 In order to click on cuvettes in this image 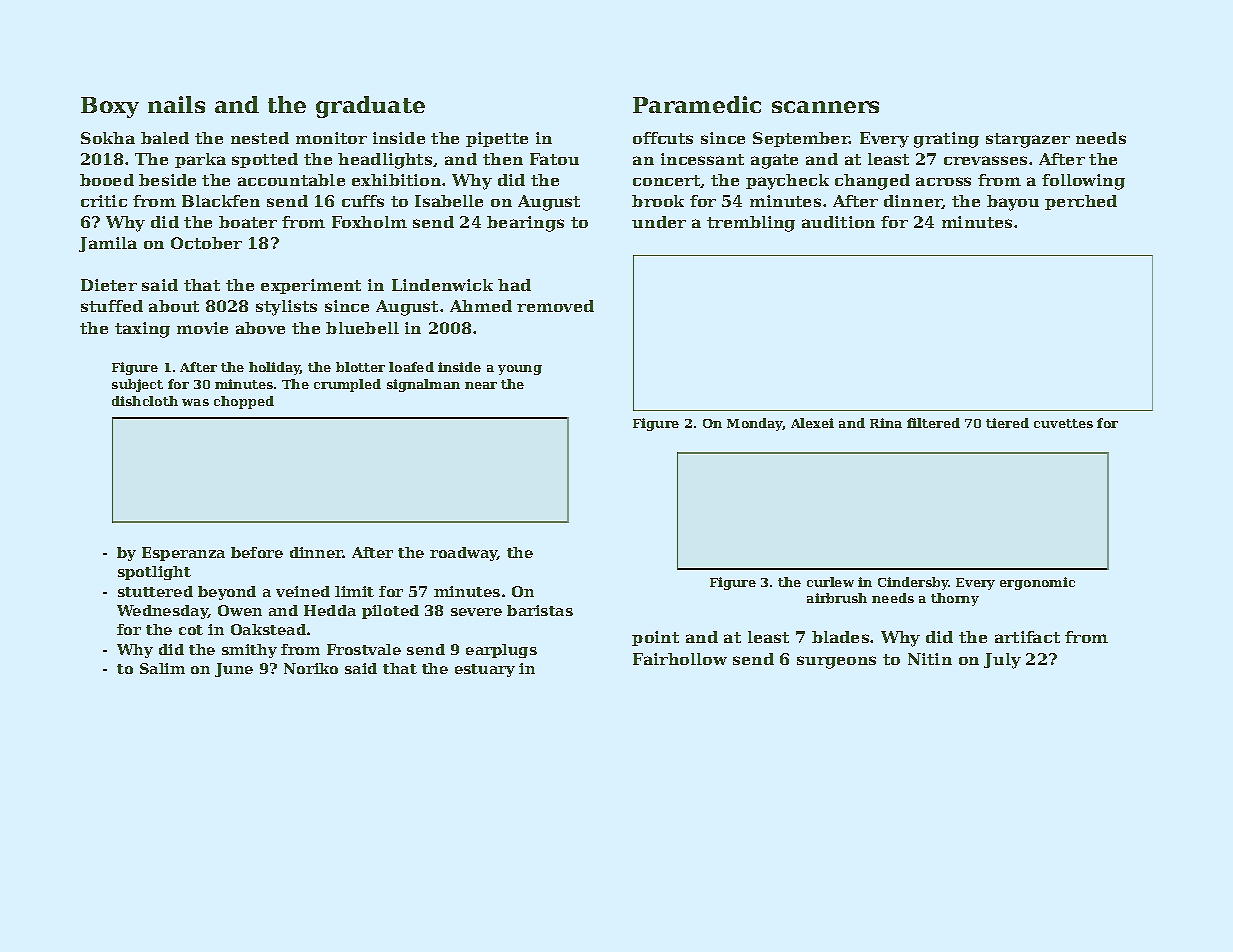, I will do `click(1063, 423)`.
